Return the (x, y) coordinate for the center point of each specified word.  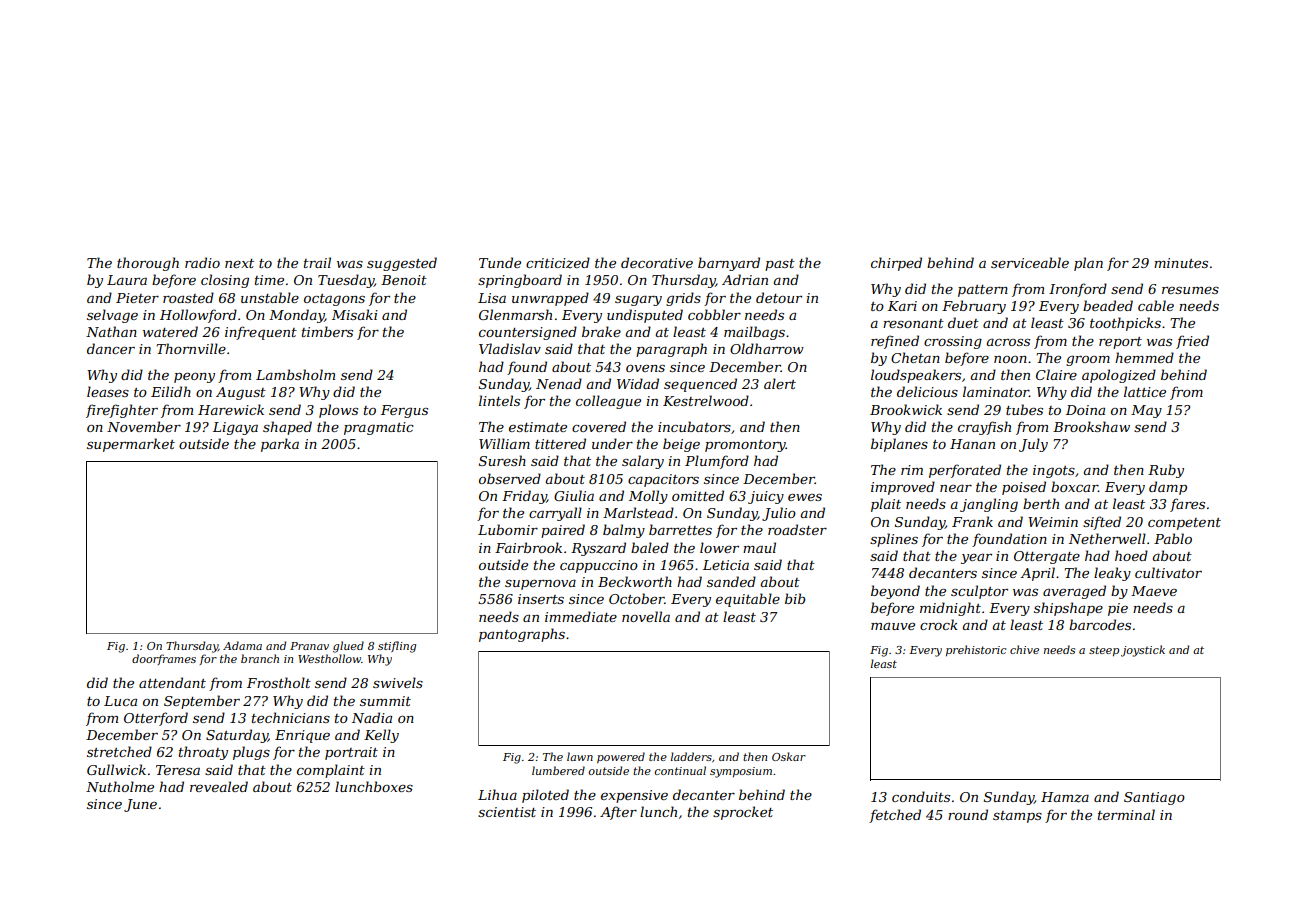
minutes (1181, 263)
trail (317, 262)
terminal (1126, 814)
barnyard (729, 264)
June (140, 805)
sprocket (743, 813)
